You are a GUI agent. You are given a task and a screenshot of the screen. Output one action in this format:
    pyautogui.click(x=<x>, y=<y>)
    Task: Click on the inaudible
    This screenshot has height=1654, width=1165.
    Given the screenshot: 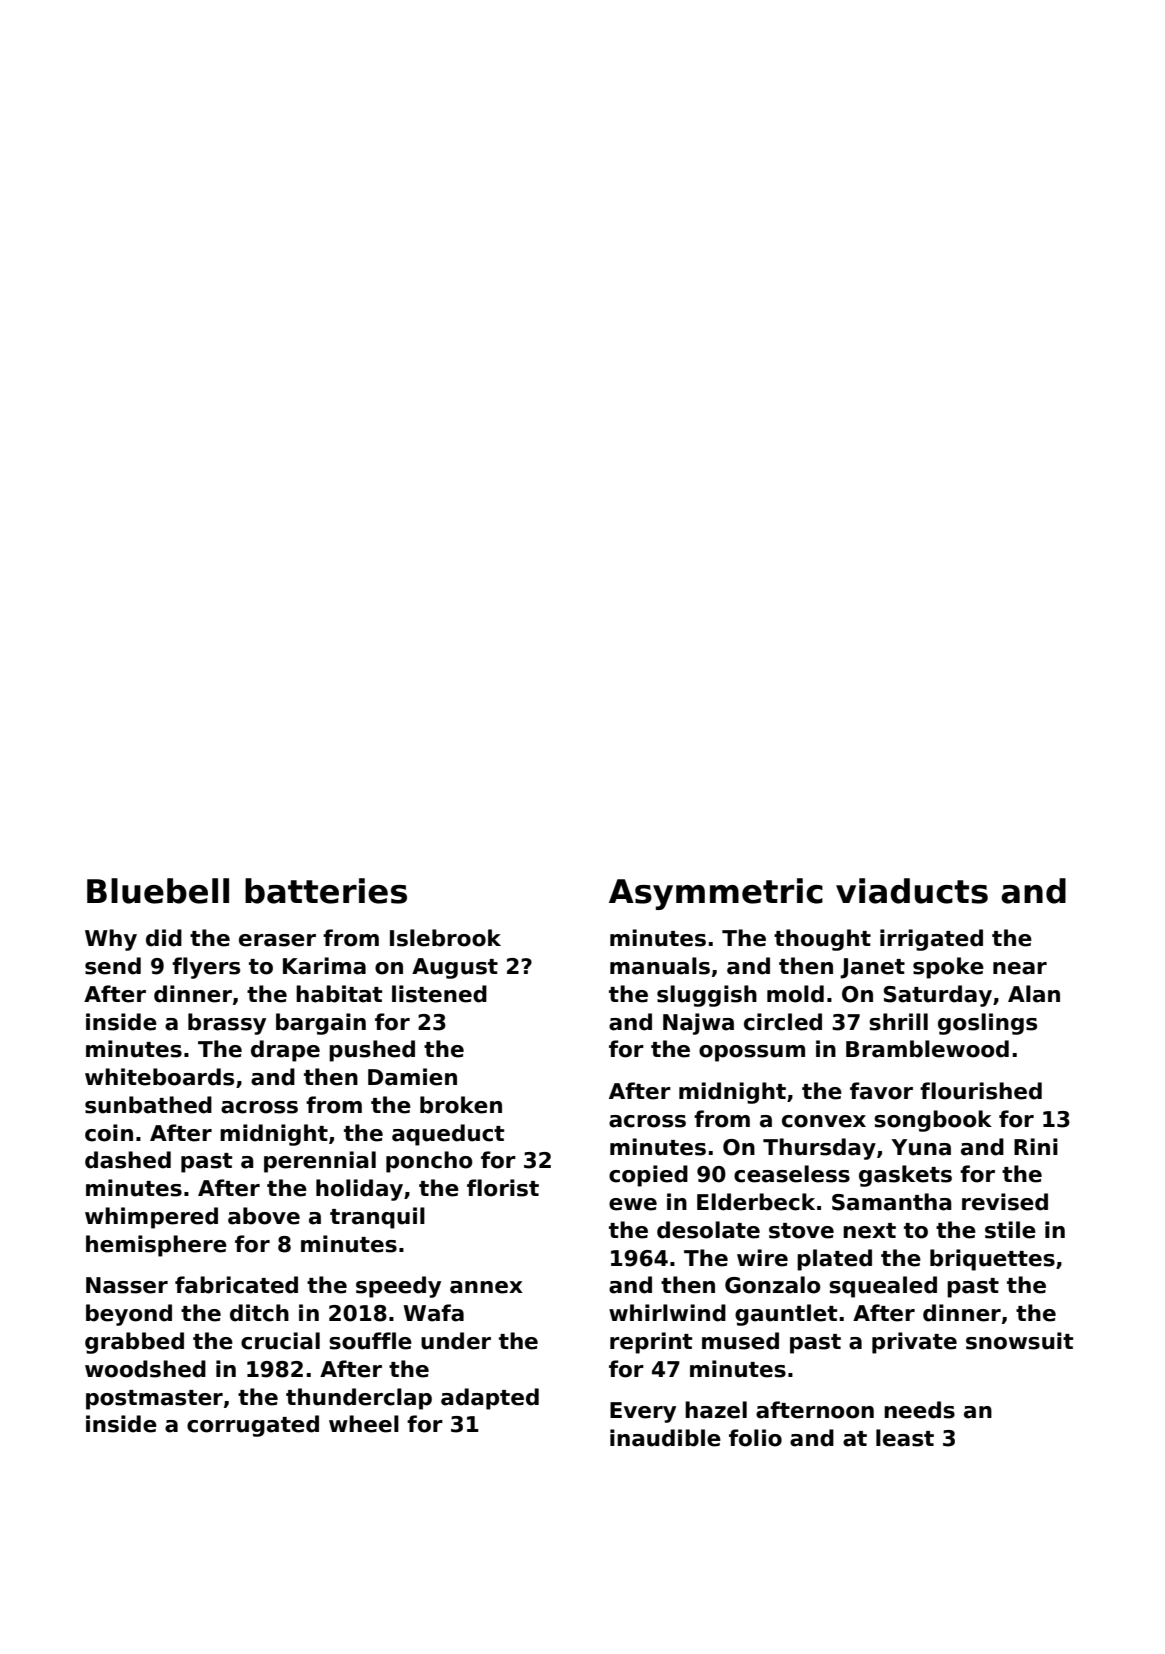 What is the action you would take?
    pyautogui.click(x=665, y=1438)
